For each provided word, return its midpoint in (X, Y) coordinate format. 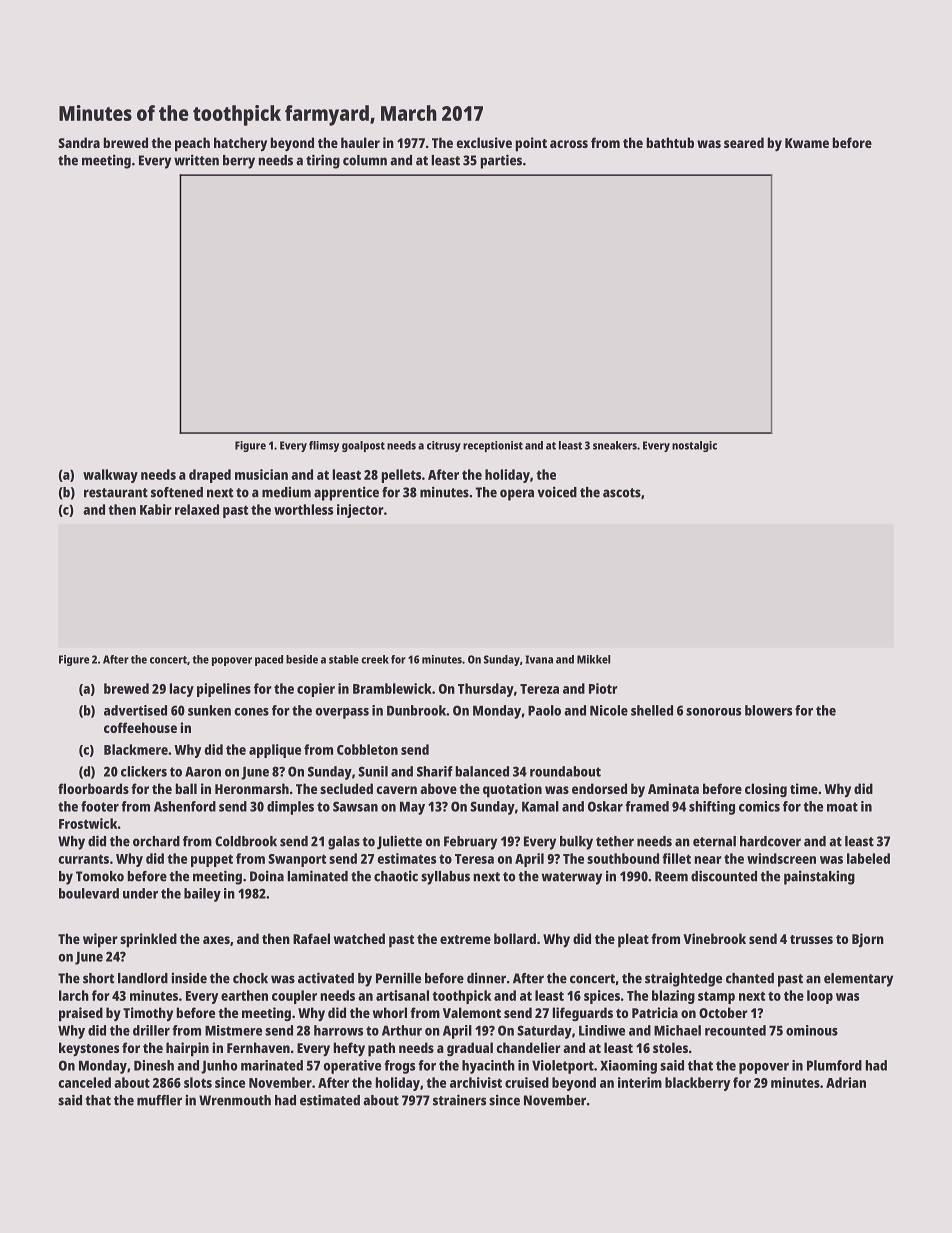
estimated (330, 1100)
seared (744, 142)
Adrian (846, 1082)
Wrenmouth (235, 1100)
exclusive (484, 142)
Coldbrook (246, 841)
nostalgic (694, 446)
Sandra (79, 142)
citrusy (444, 446)
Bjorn (868, 940)
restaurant (116, 493)
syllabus (445, 878)
